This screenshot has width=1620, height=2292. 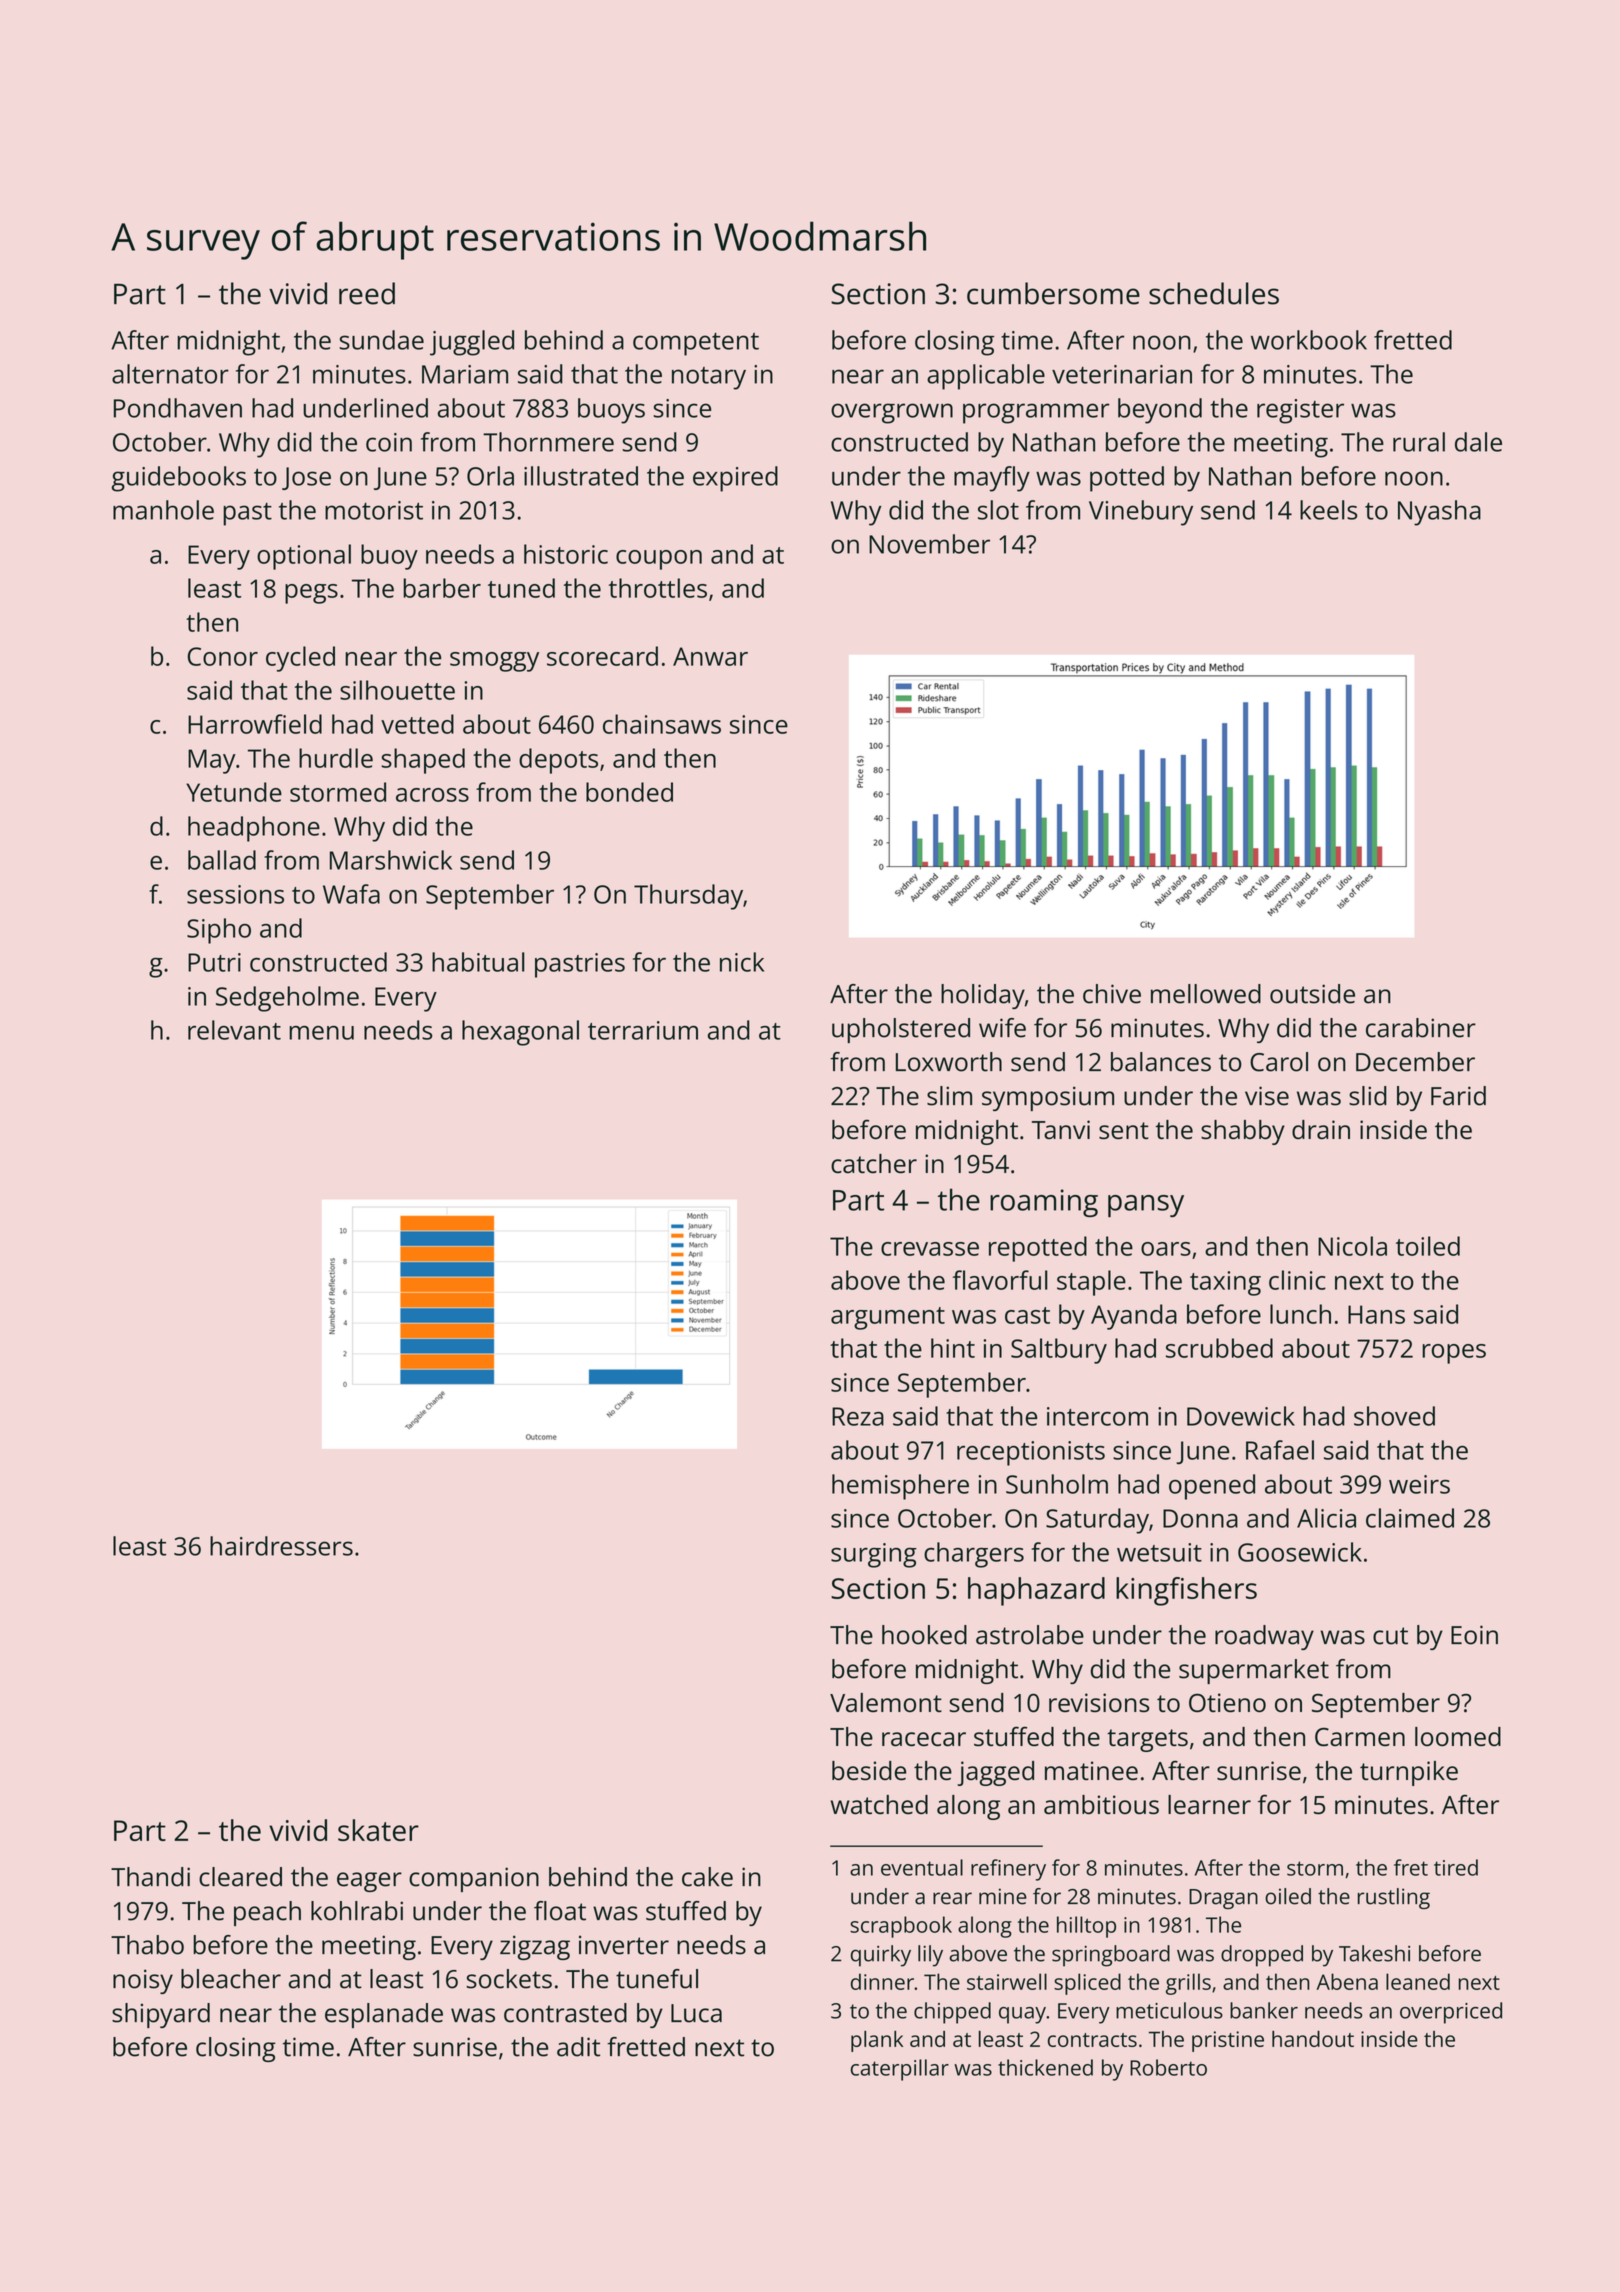 I want to click on Anwar, so click(x=710, y=656).
